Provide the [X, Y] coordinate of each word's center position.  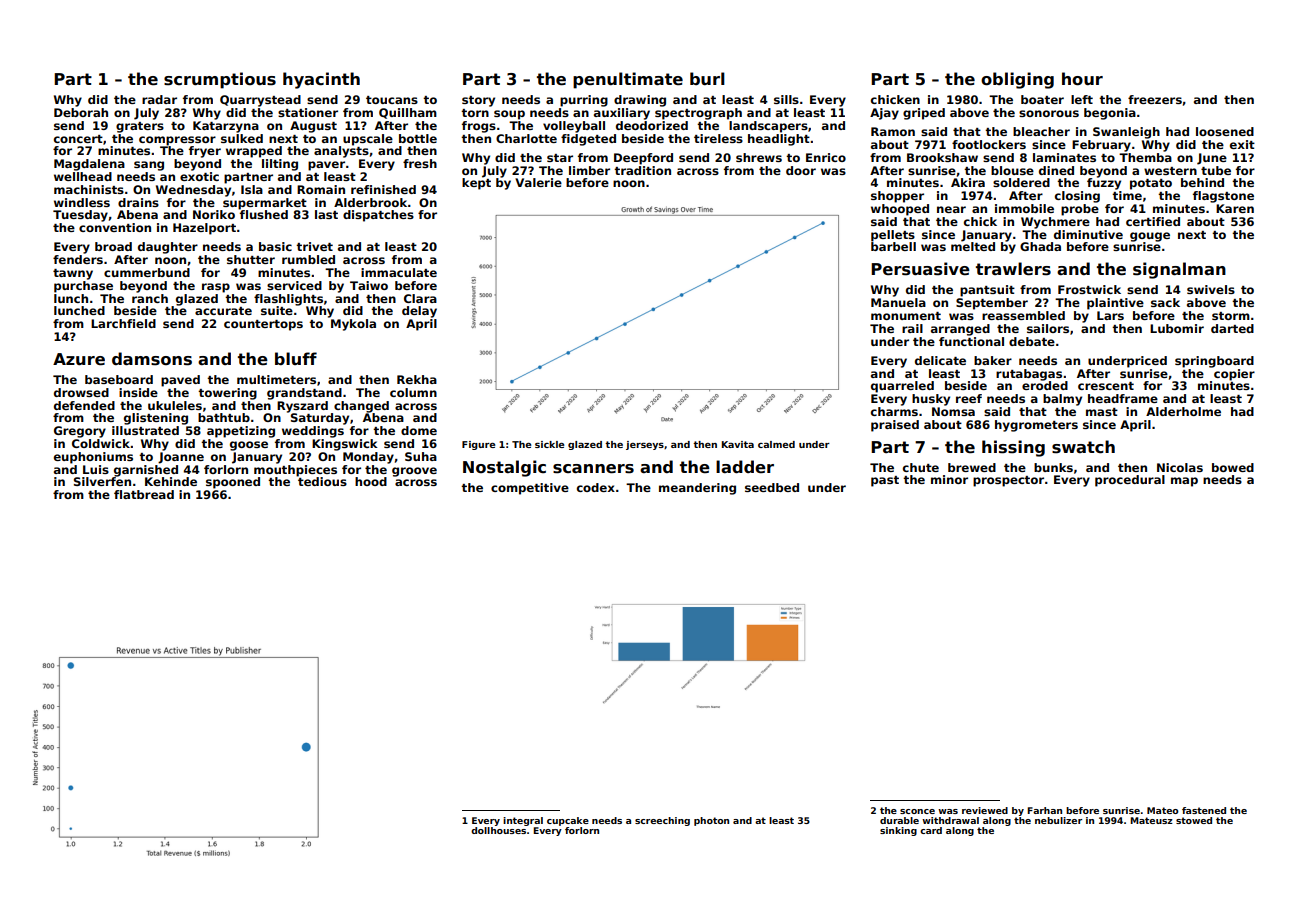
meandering [697, 489]
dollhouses [498, 830]
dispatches [378, 216]
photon [711, 821]
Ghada [1040, 246]
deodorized [652, 125]
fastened [1204, 810]
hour [1082, 79]
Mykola [353, 325]
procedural [1130, 481]
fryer [205, 152]
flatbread [144, 494]
